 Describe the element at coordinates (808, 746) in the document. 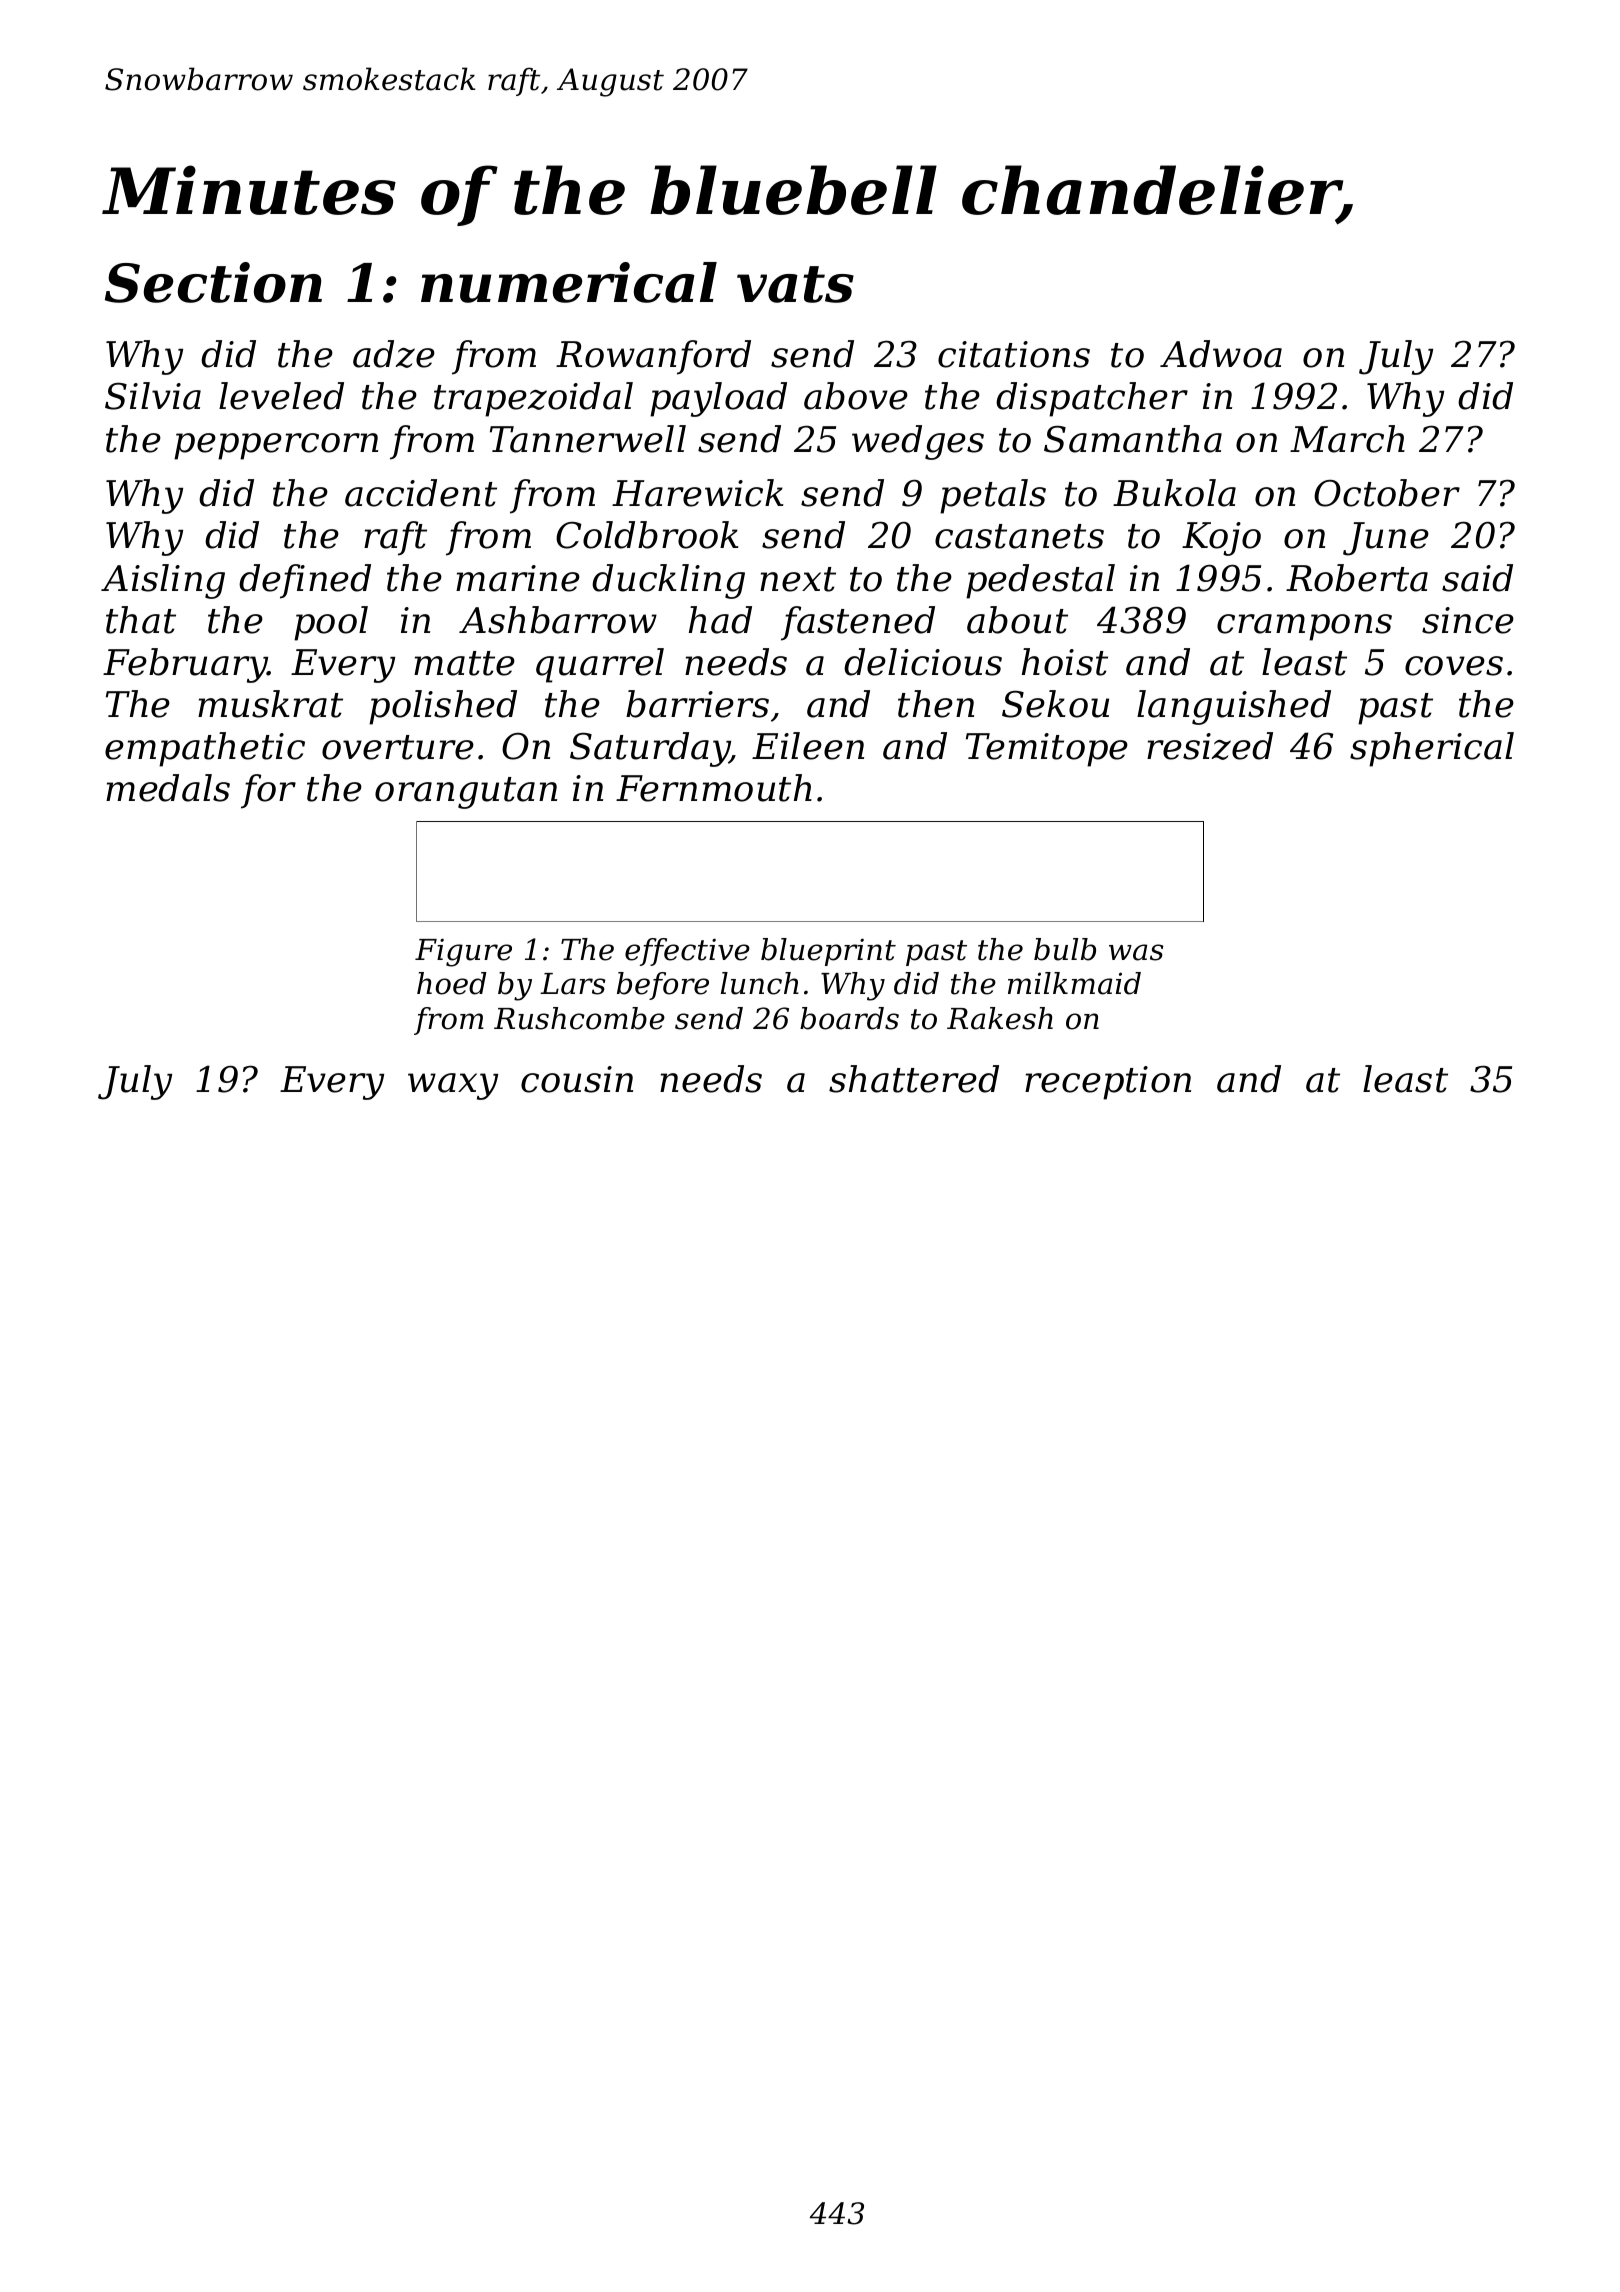

I see `Eileen` at that location.
